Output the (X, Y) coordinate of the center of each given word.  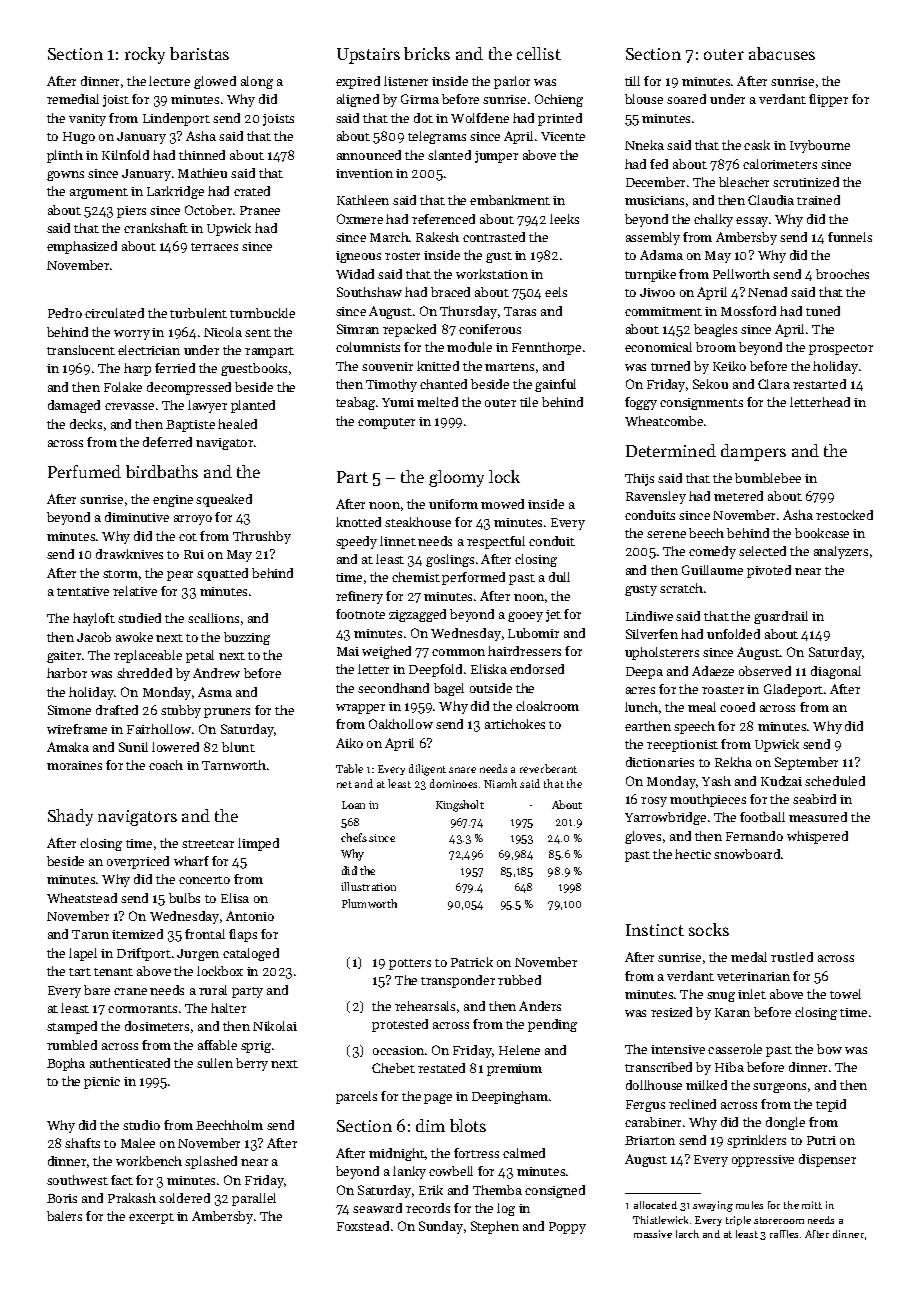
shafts (82, 1143)
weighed (386, 652)
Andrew (216, 673)
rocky (145, 55)
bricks (427, 53)
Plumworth (369, 903)
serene (666, 534)
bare (97, 990)
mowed (502, 504)
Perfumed (84, 471)
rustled (792, 957)
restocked (844, 515)
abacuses (782, 53)
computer (386, 423)
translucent (81, 350)
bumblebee (768, 478)
